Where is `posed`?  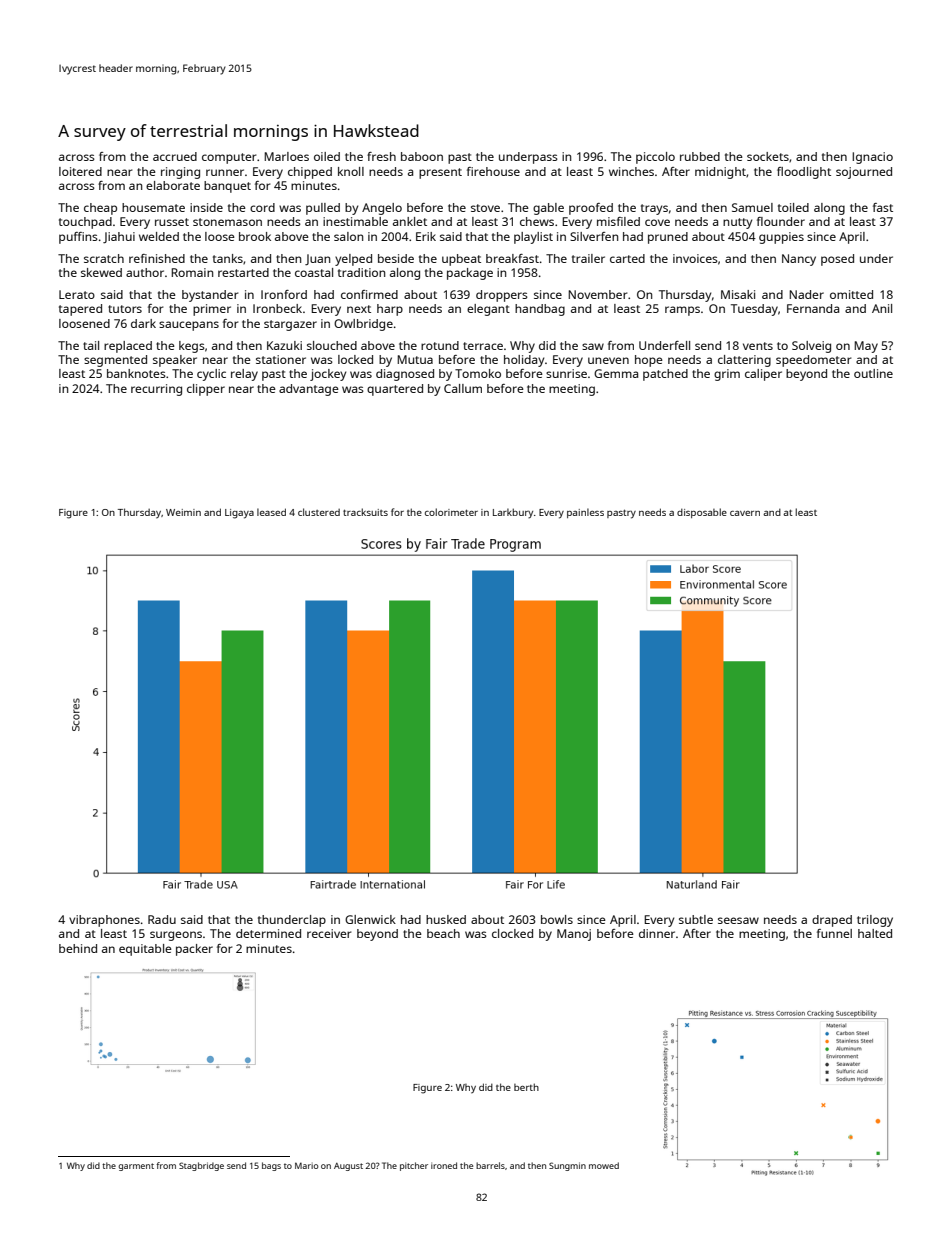 posed is located at coordinates (837, 260).
